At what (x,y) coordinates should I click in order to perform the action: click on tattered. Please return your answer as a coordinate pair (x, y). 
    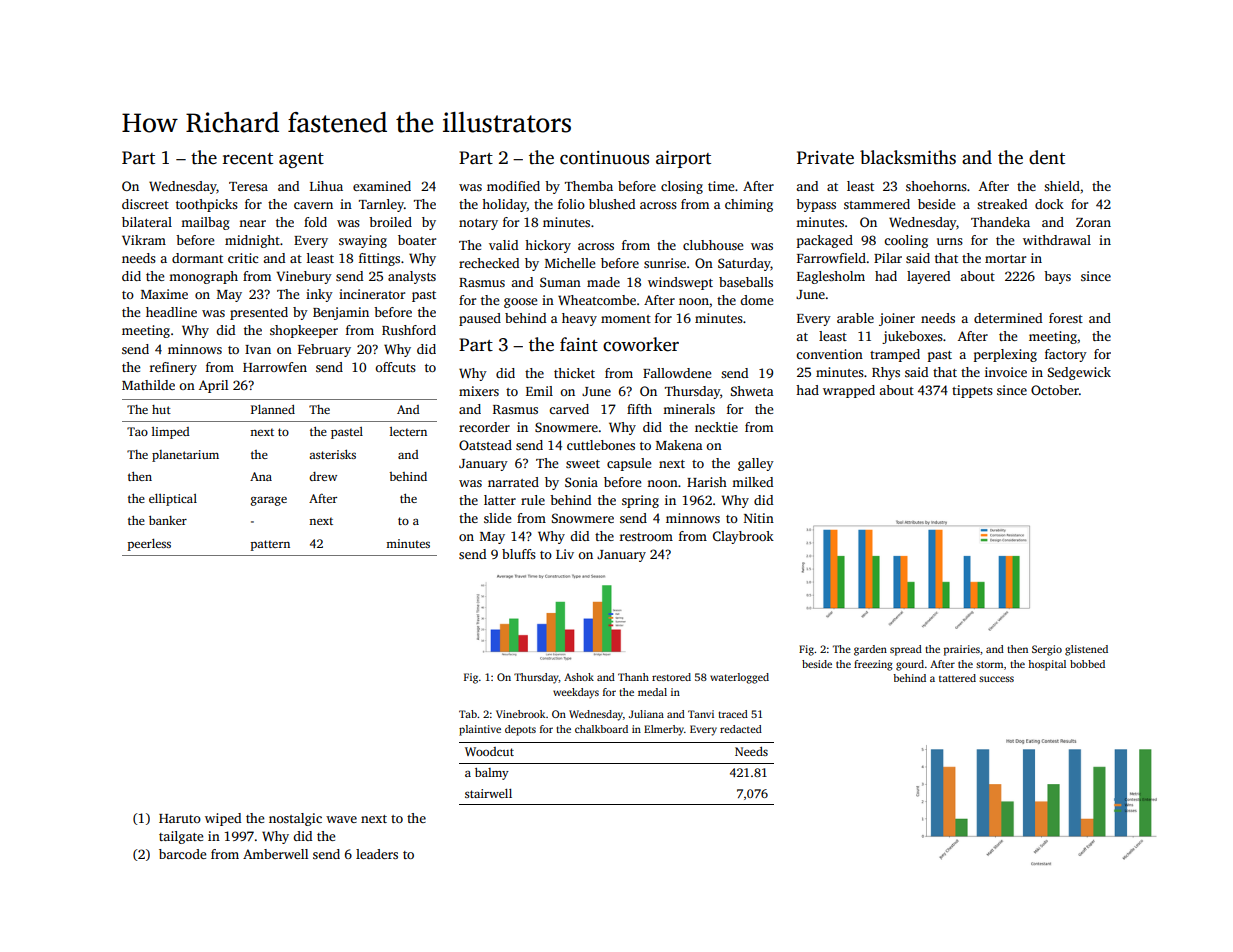
    Looking at the image, I should click on (957, 678).
